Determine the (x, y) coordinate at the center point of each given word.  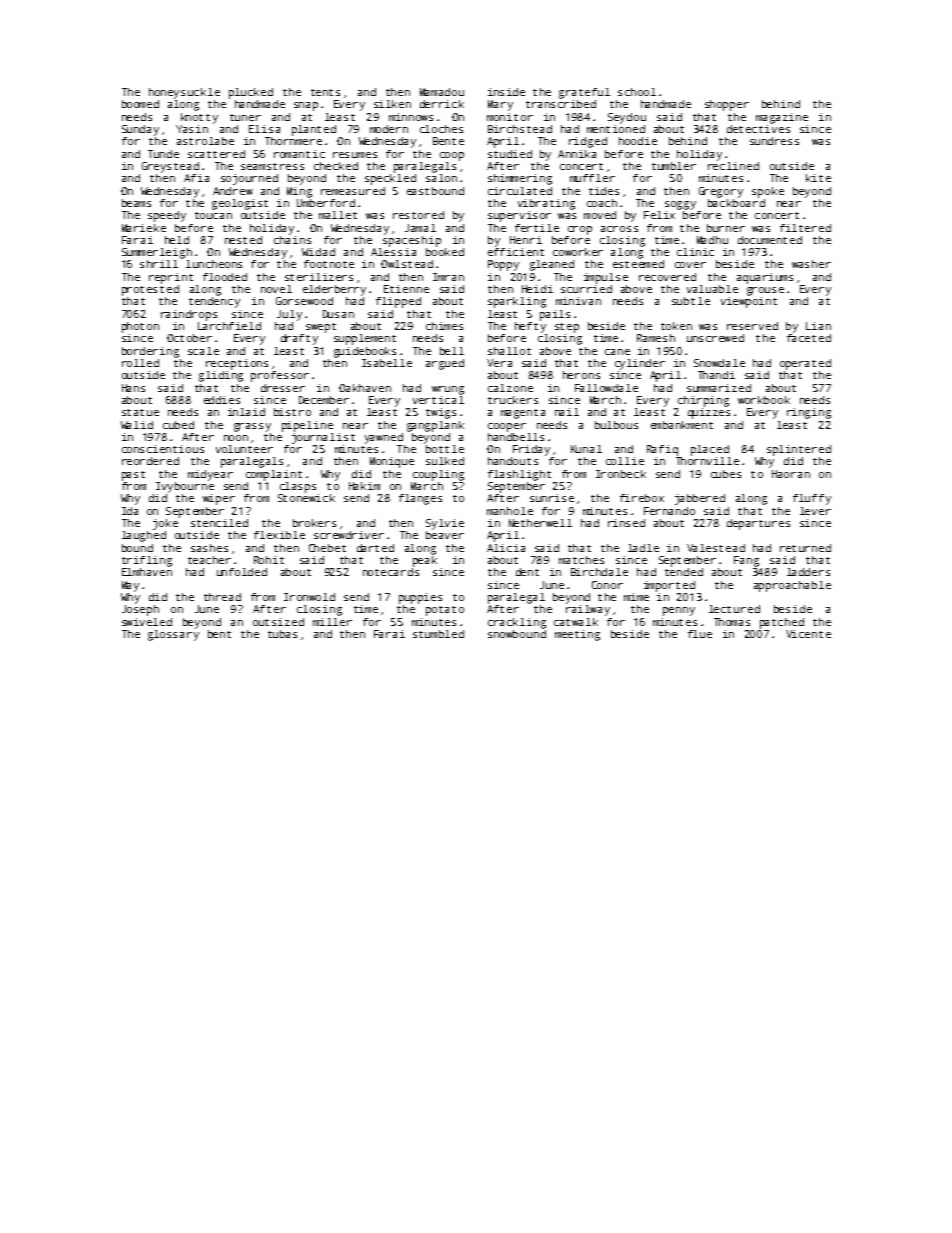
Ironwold (309, 597)
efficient (516, 252)
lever (815, 511)
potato (445, 611)
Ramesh (656, 338)
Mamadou (442, 92)
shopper (727, 105)
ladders (808, 572)
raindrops (189, 315)
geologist (240, 204)
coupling (438, 475)
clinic (695, 252)
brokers (314, 523)
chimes (444, 326)
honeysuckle (184, 93)
